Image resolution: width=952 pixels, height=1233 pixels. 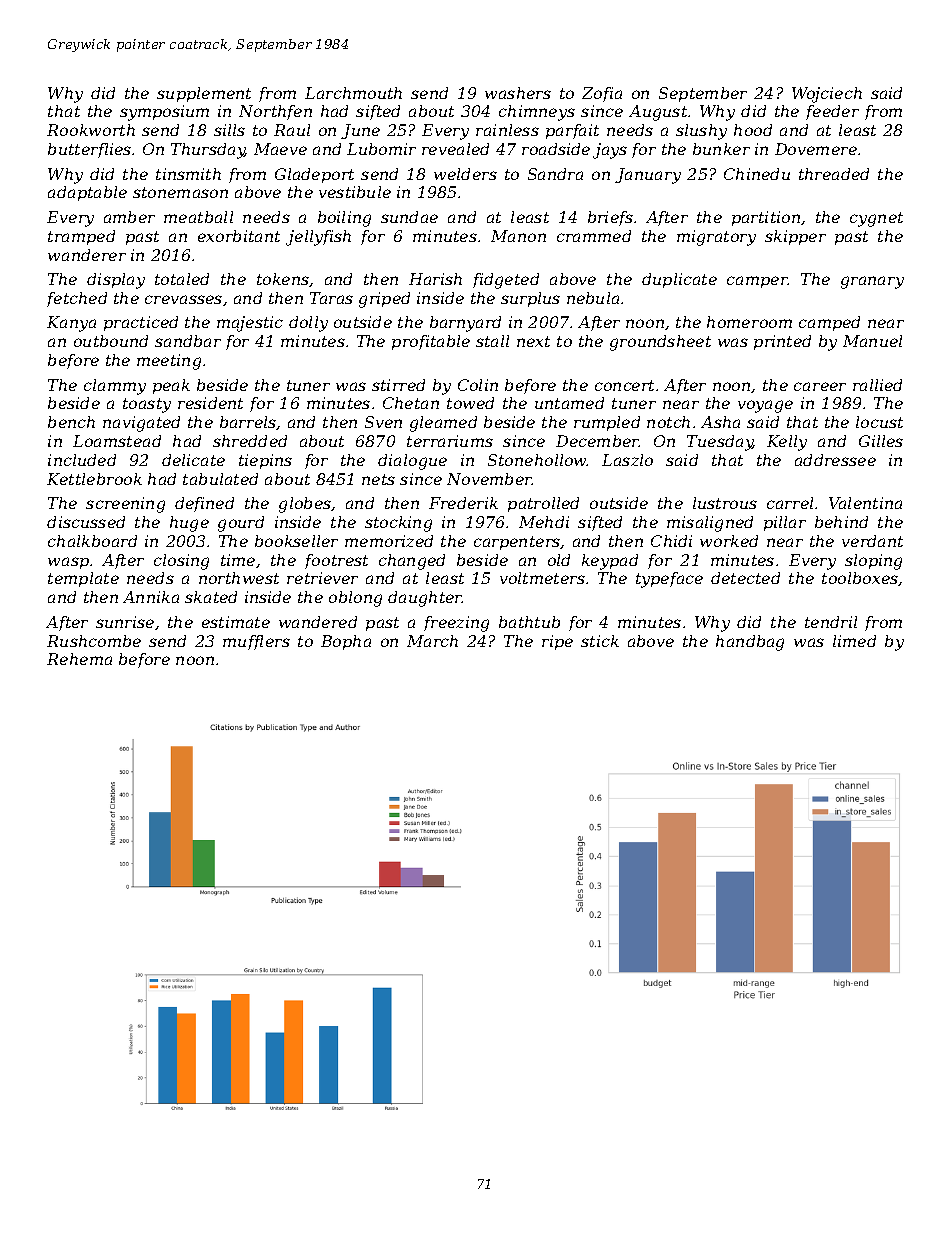 What do you see at coordinates (624, 385) in the page?
I see `concert` at bounding box center [624, 385].
